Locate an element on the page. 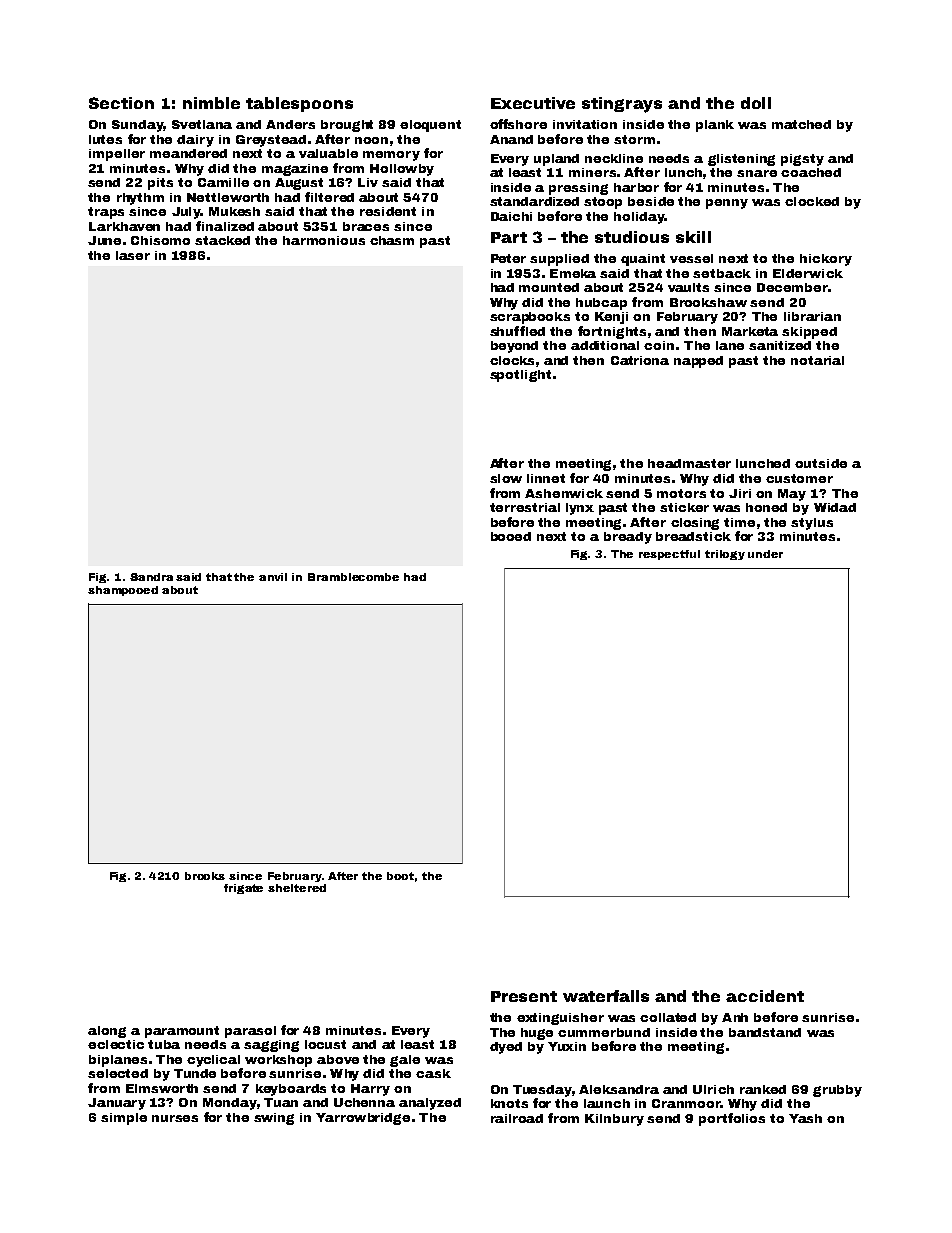  eclectic is located at coordinates (116, 1044).
